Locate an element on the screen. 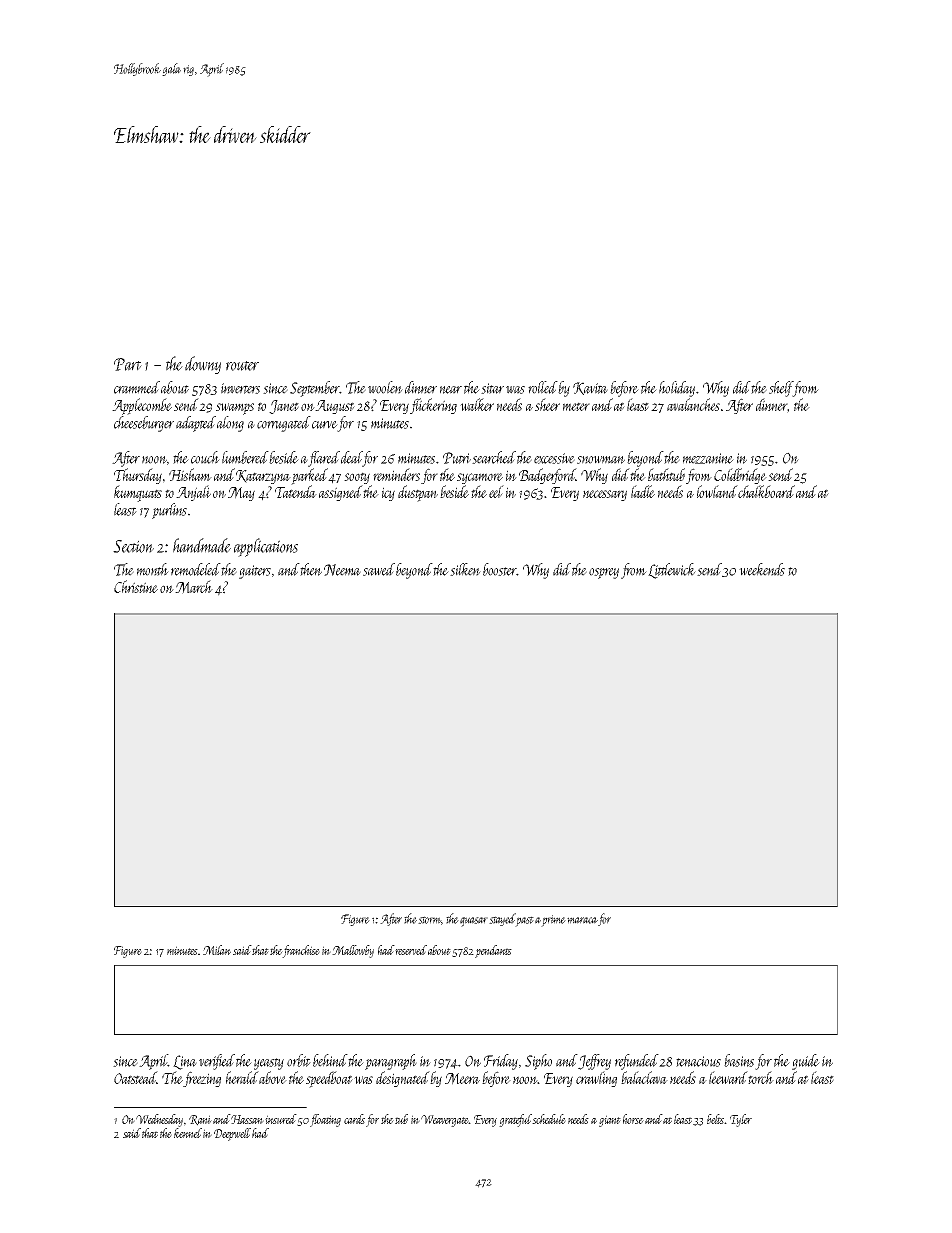  booster is located at coordinates (500, 569).
